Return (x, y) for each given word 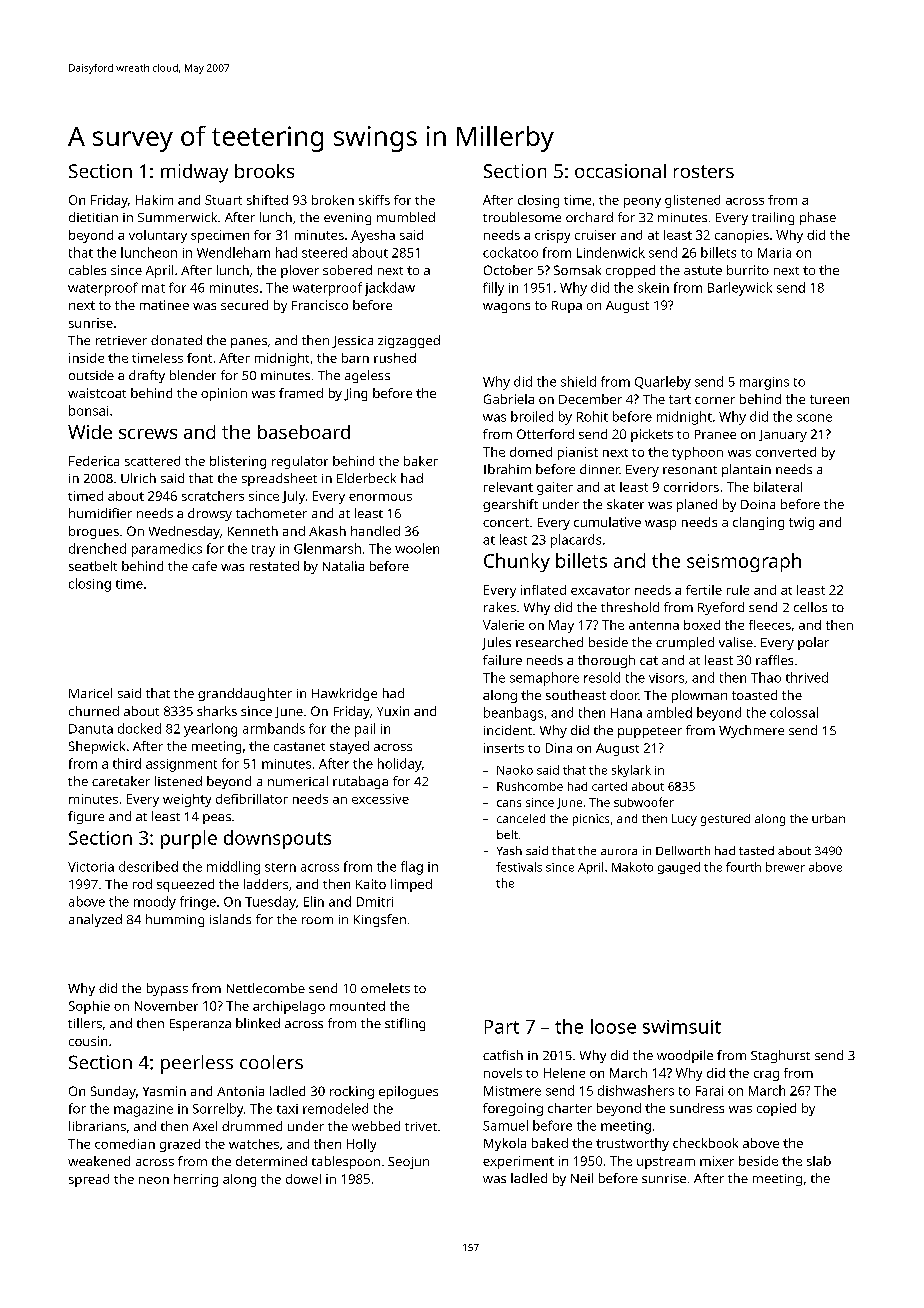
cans (509, 803)
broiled (532, 416)
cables (87, 270)
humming (175, 920)
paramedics (167, 550)
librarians (97, 1126)
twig (801, 523)
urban (828, 818)
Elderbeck (366, 478)
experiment (518, 1162)
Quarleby (663, 383)
